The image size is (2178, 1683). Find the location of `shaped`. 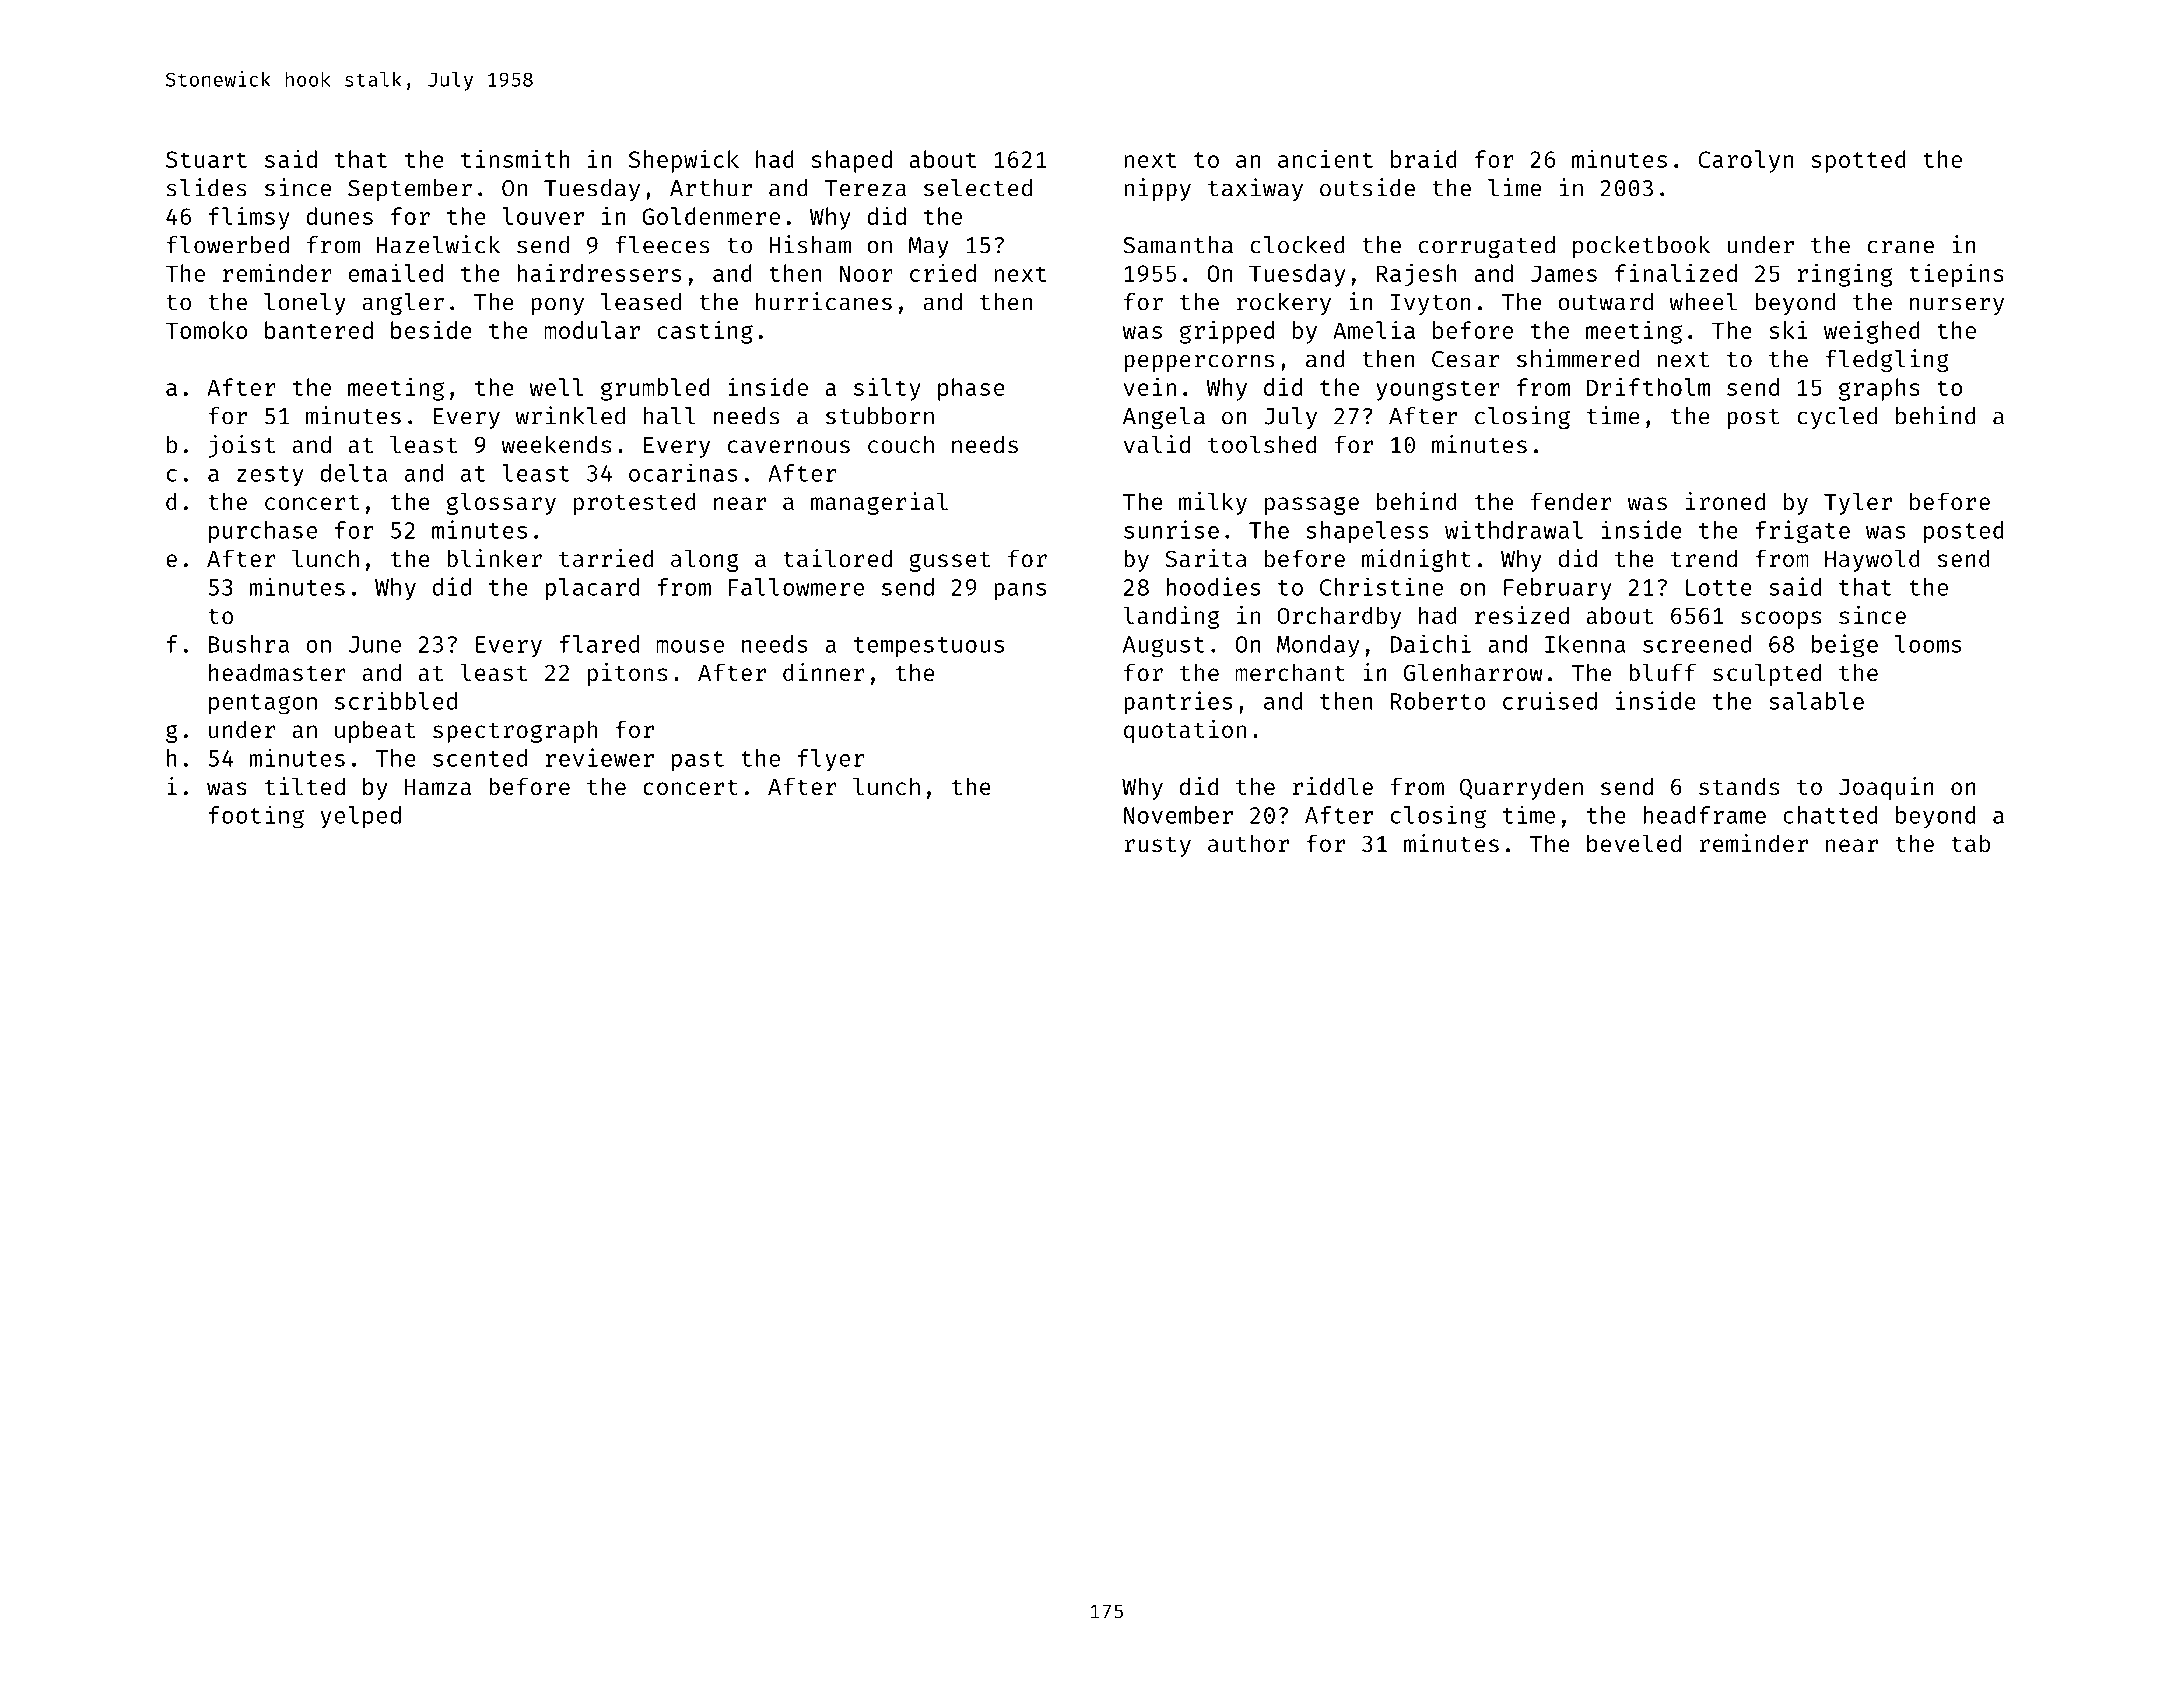

shaped is located at coordinates (852, 161).
